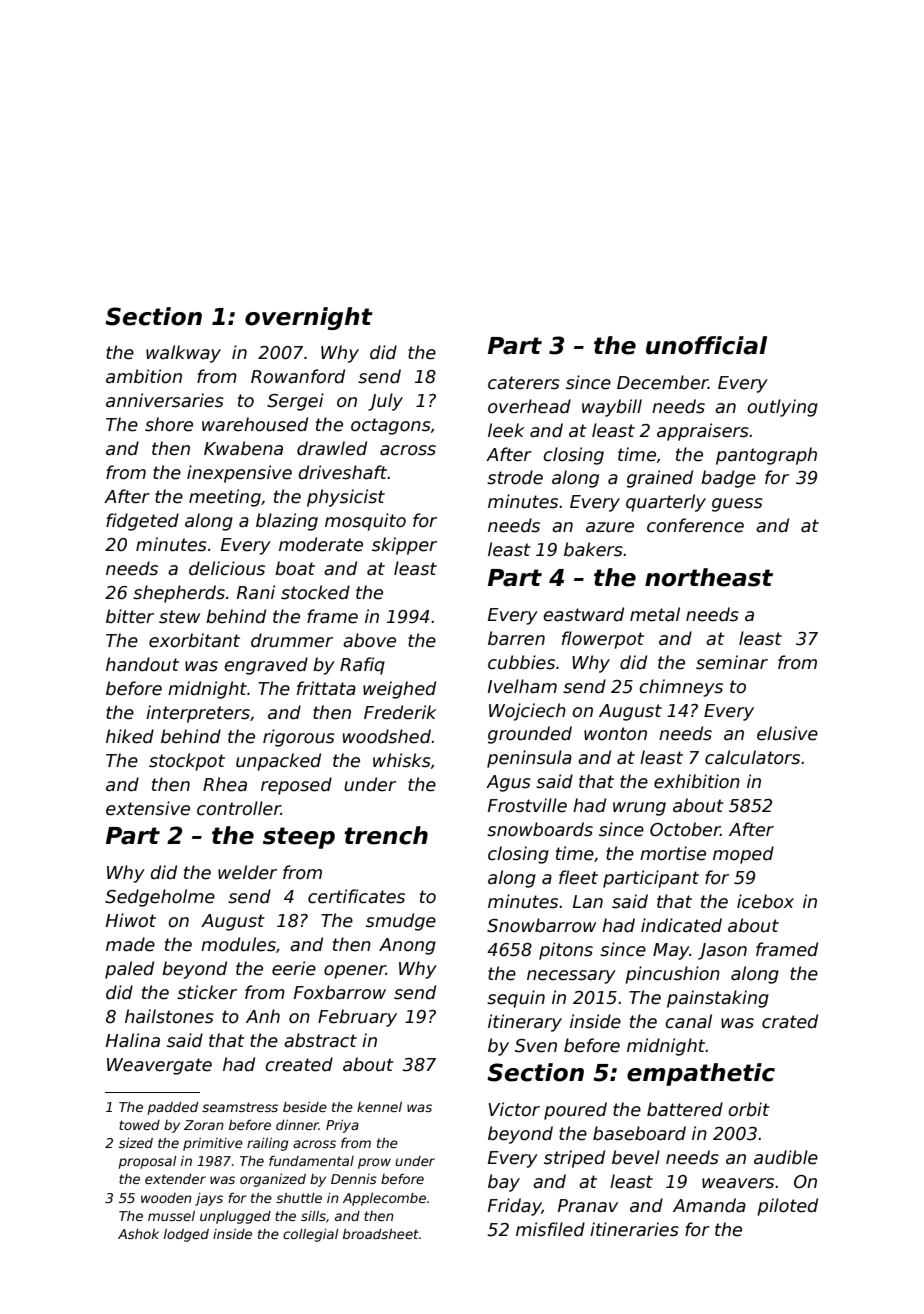 The width and height of the page is (924, 1314). Describe the element at coordinates (743, 855) in the page. I see `moped` at that location.
